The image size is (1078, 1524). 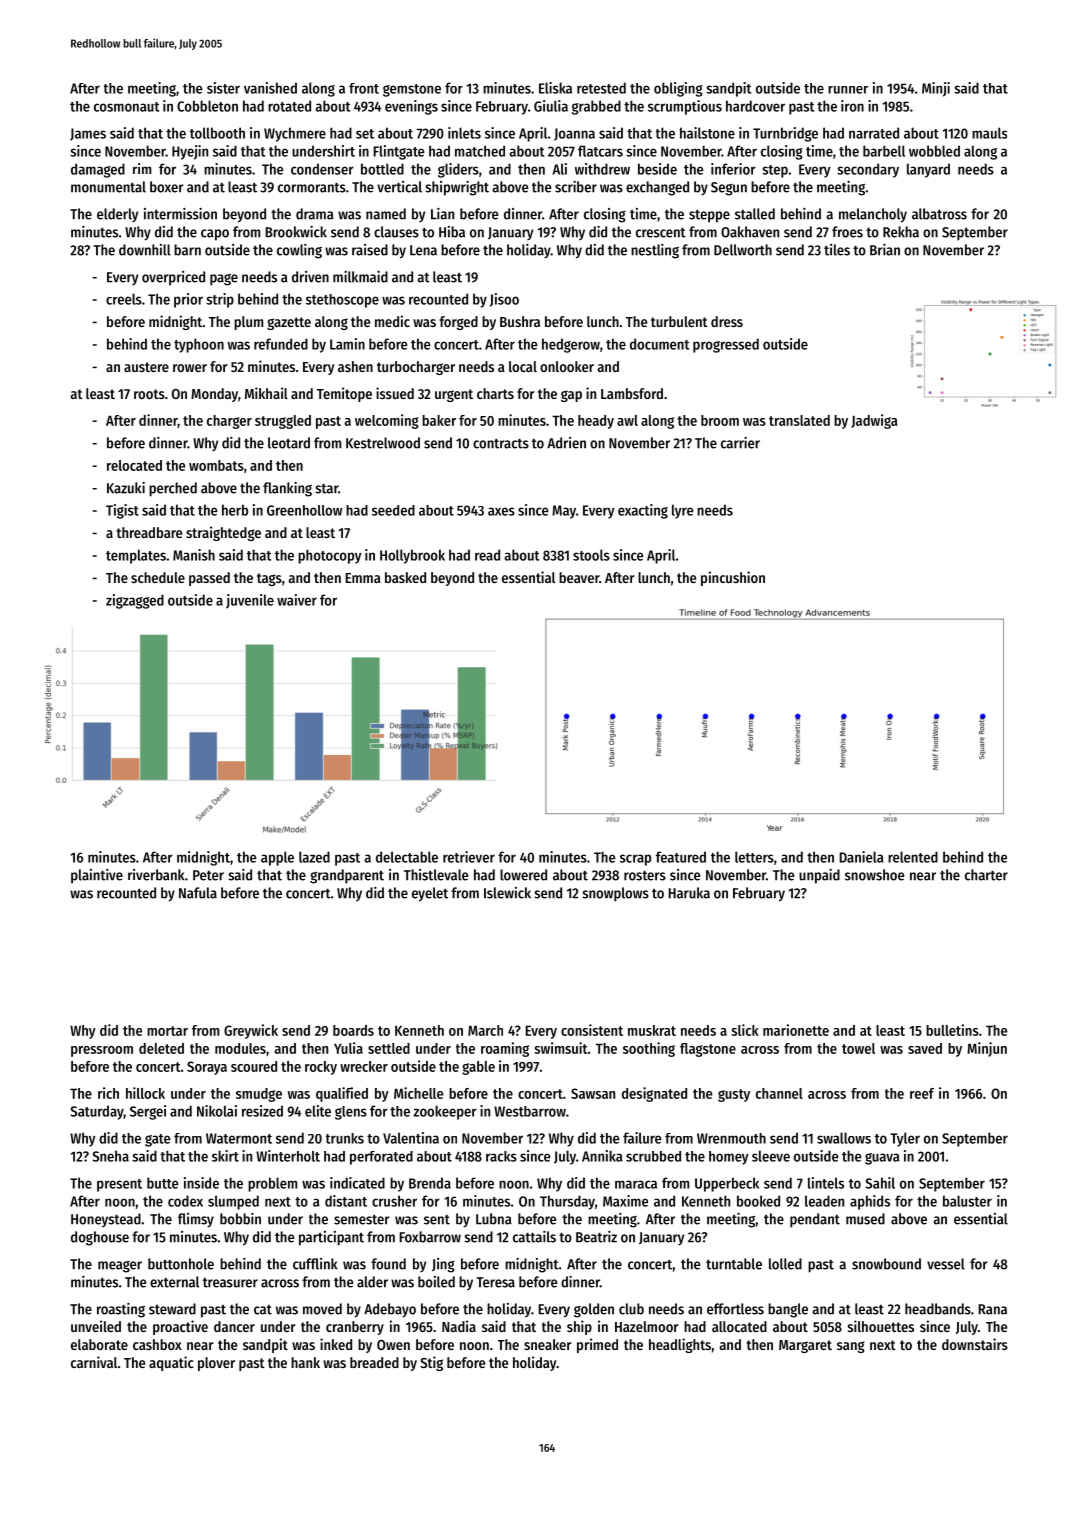 What do you see at coordinates (310, 277) in the page?
I see `driven` at bounding box center [310, 277].
